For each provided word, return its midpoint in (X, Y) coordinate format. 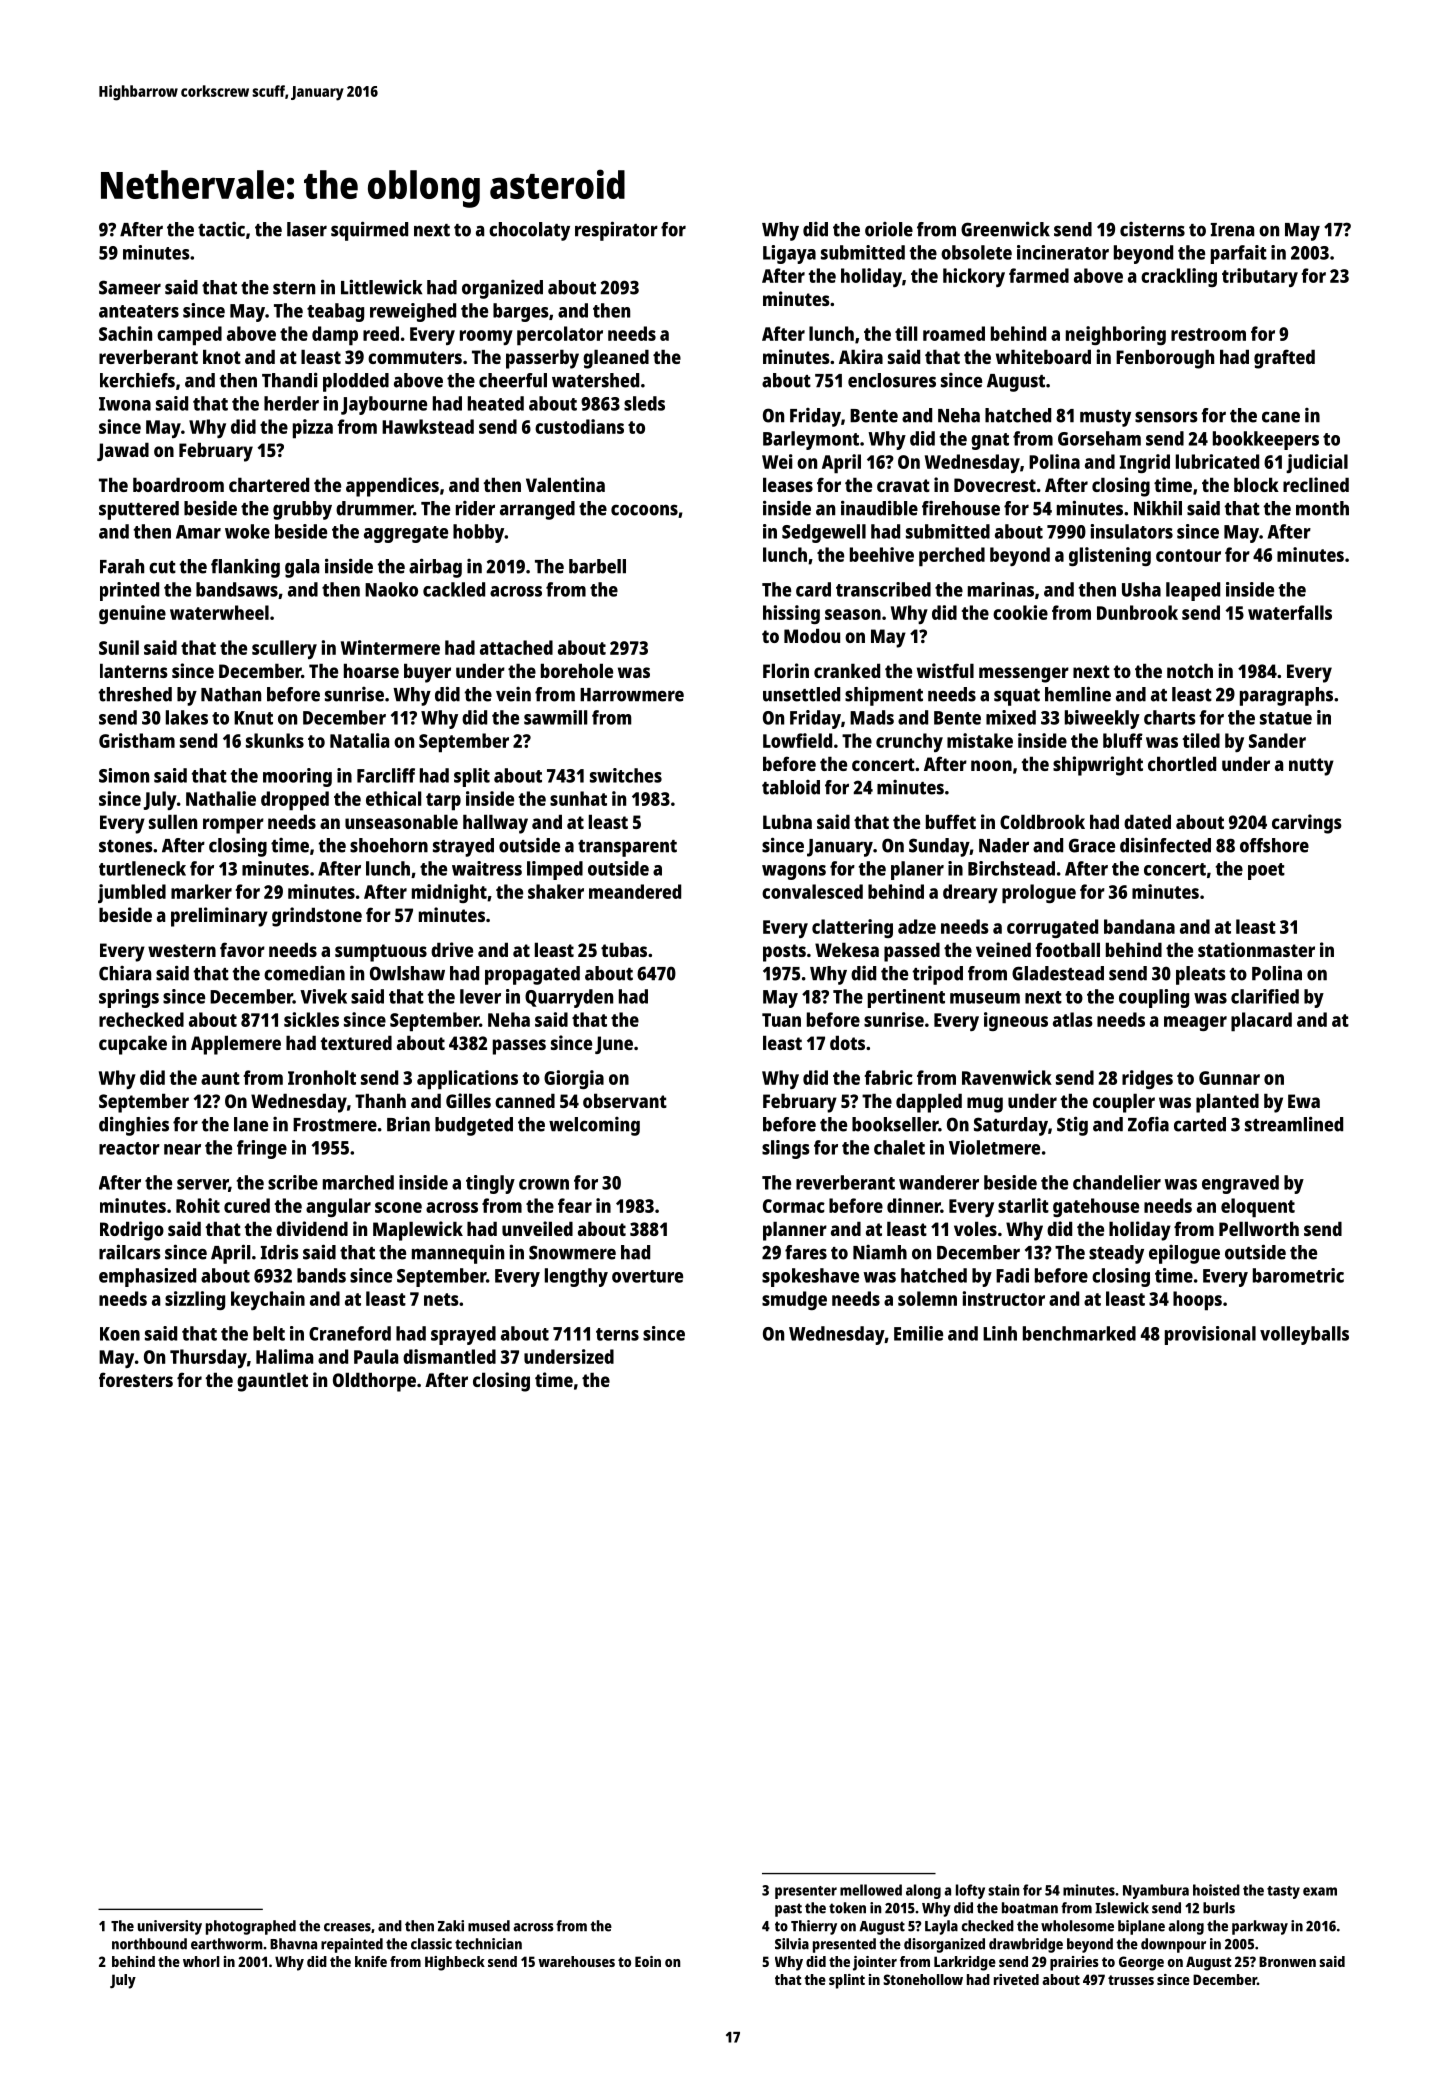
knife (371, 1961)
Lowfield (797, 740)
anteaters (139, 311)
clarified (1265, 996)
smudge (794, 1300)
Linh (1000, 1333)
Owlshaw (407, 973)
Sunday (939, 847)
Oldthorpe (374, 1382)
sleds (644, 403)
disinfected (1165, 845)
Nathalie (221, 798)
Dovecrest (995, 485)
